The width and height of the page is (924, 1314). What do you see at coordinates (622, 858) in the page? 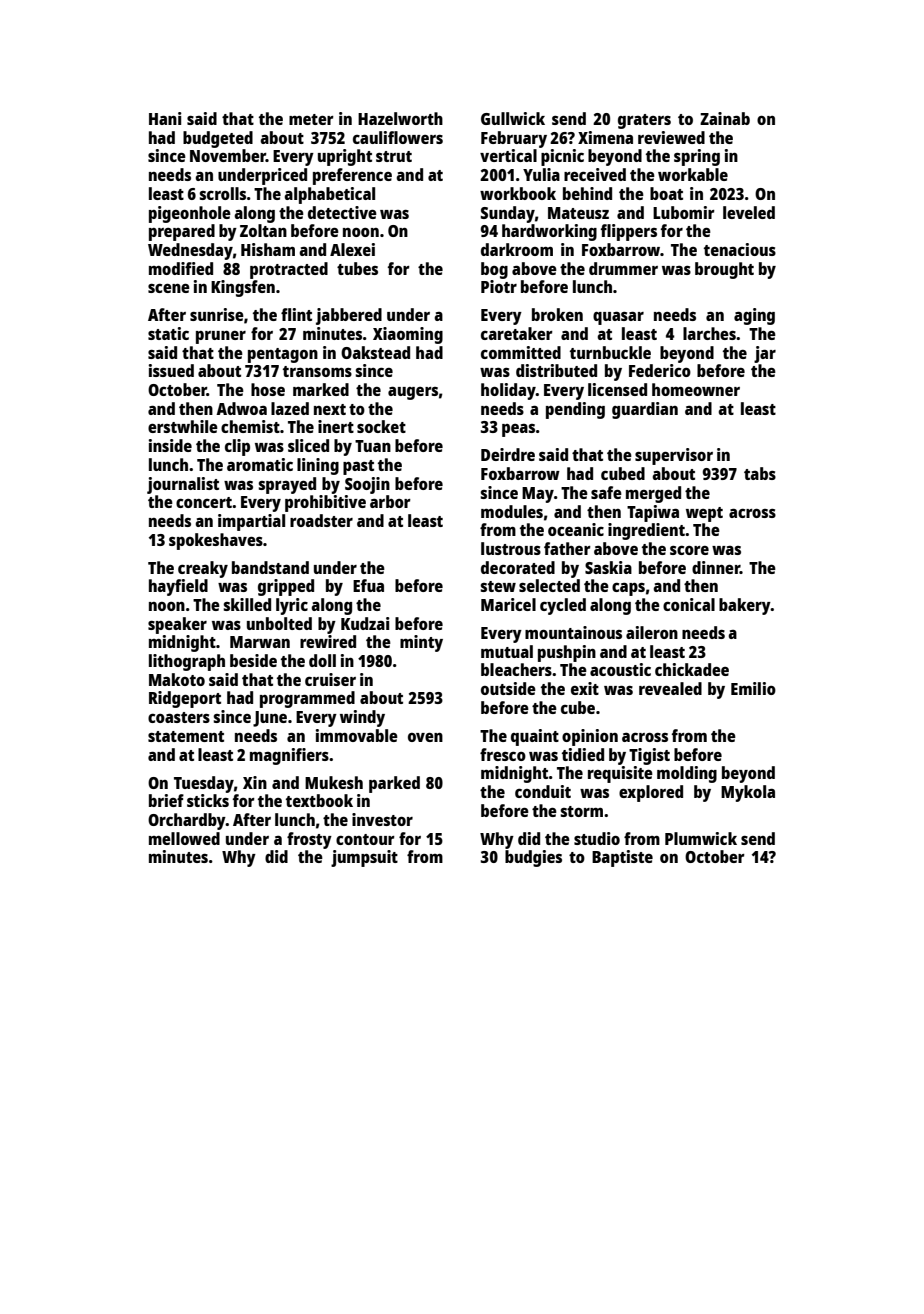
I see `Baptiste` at bounding box center [622, 858].
